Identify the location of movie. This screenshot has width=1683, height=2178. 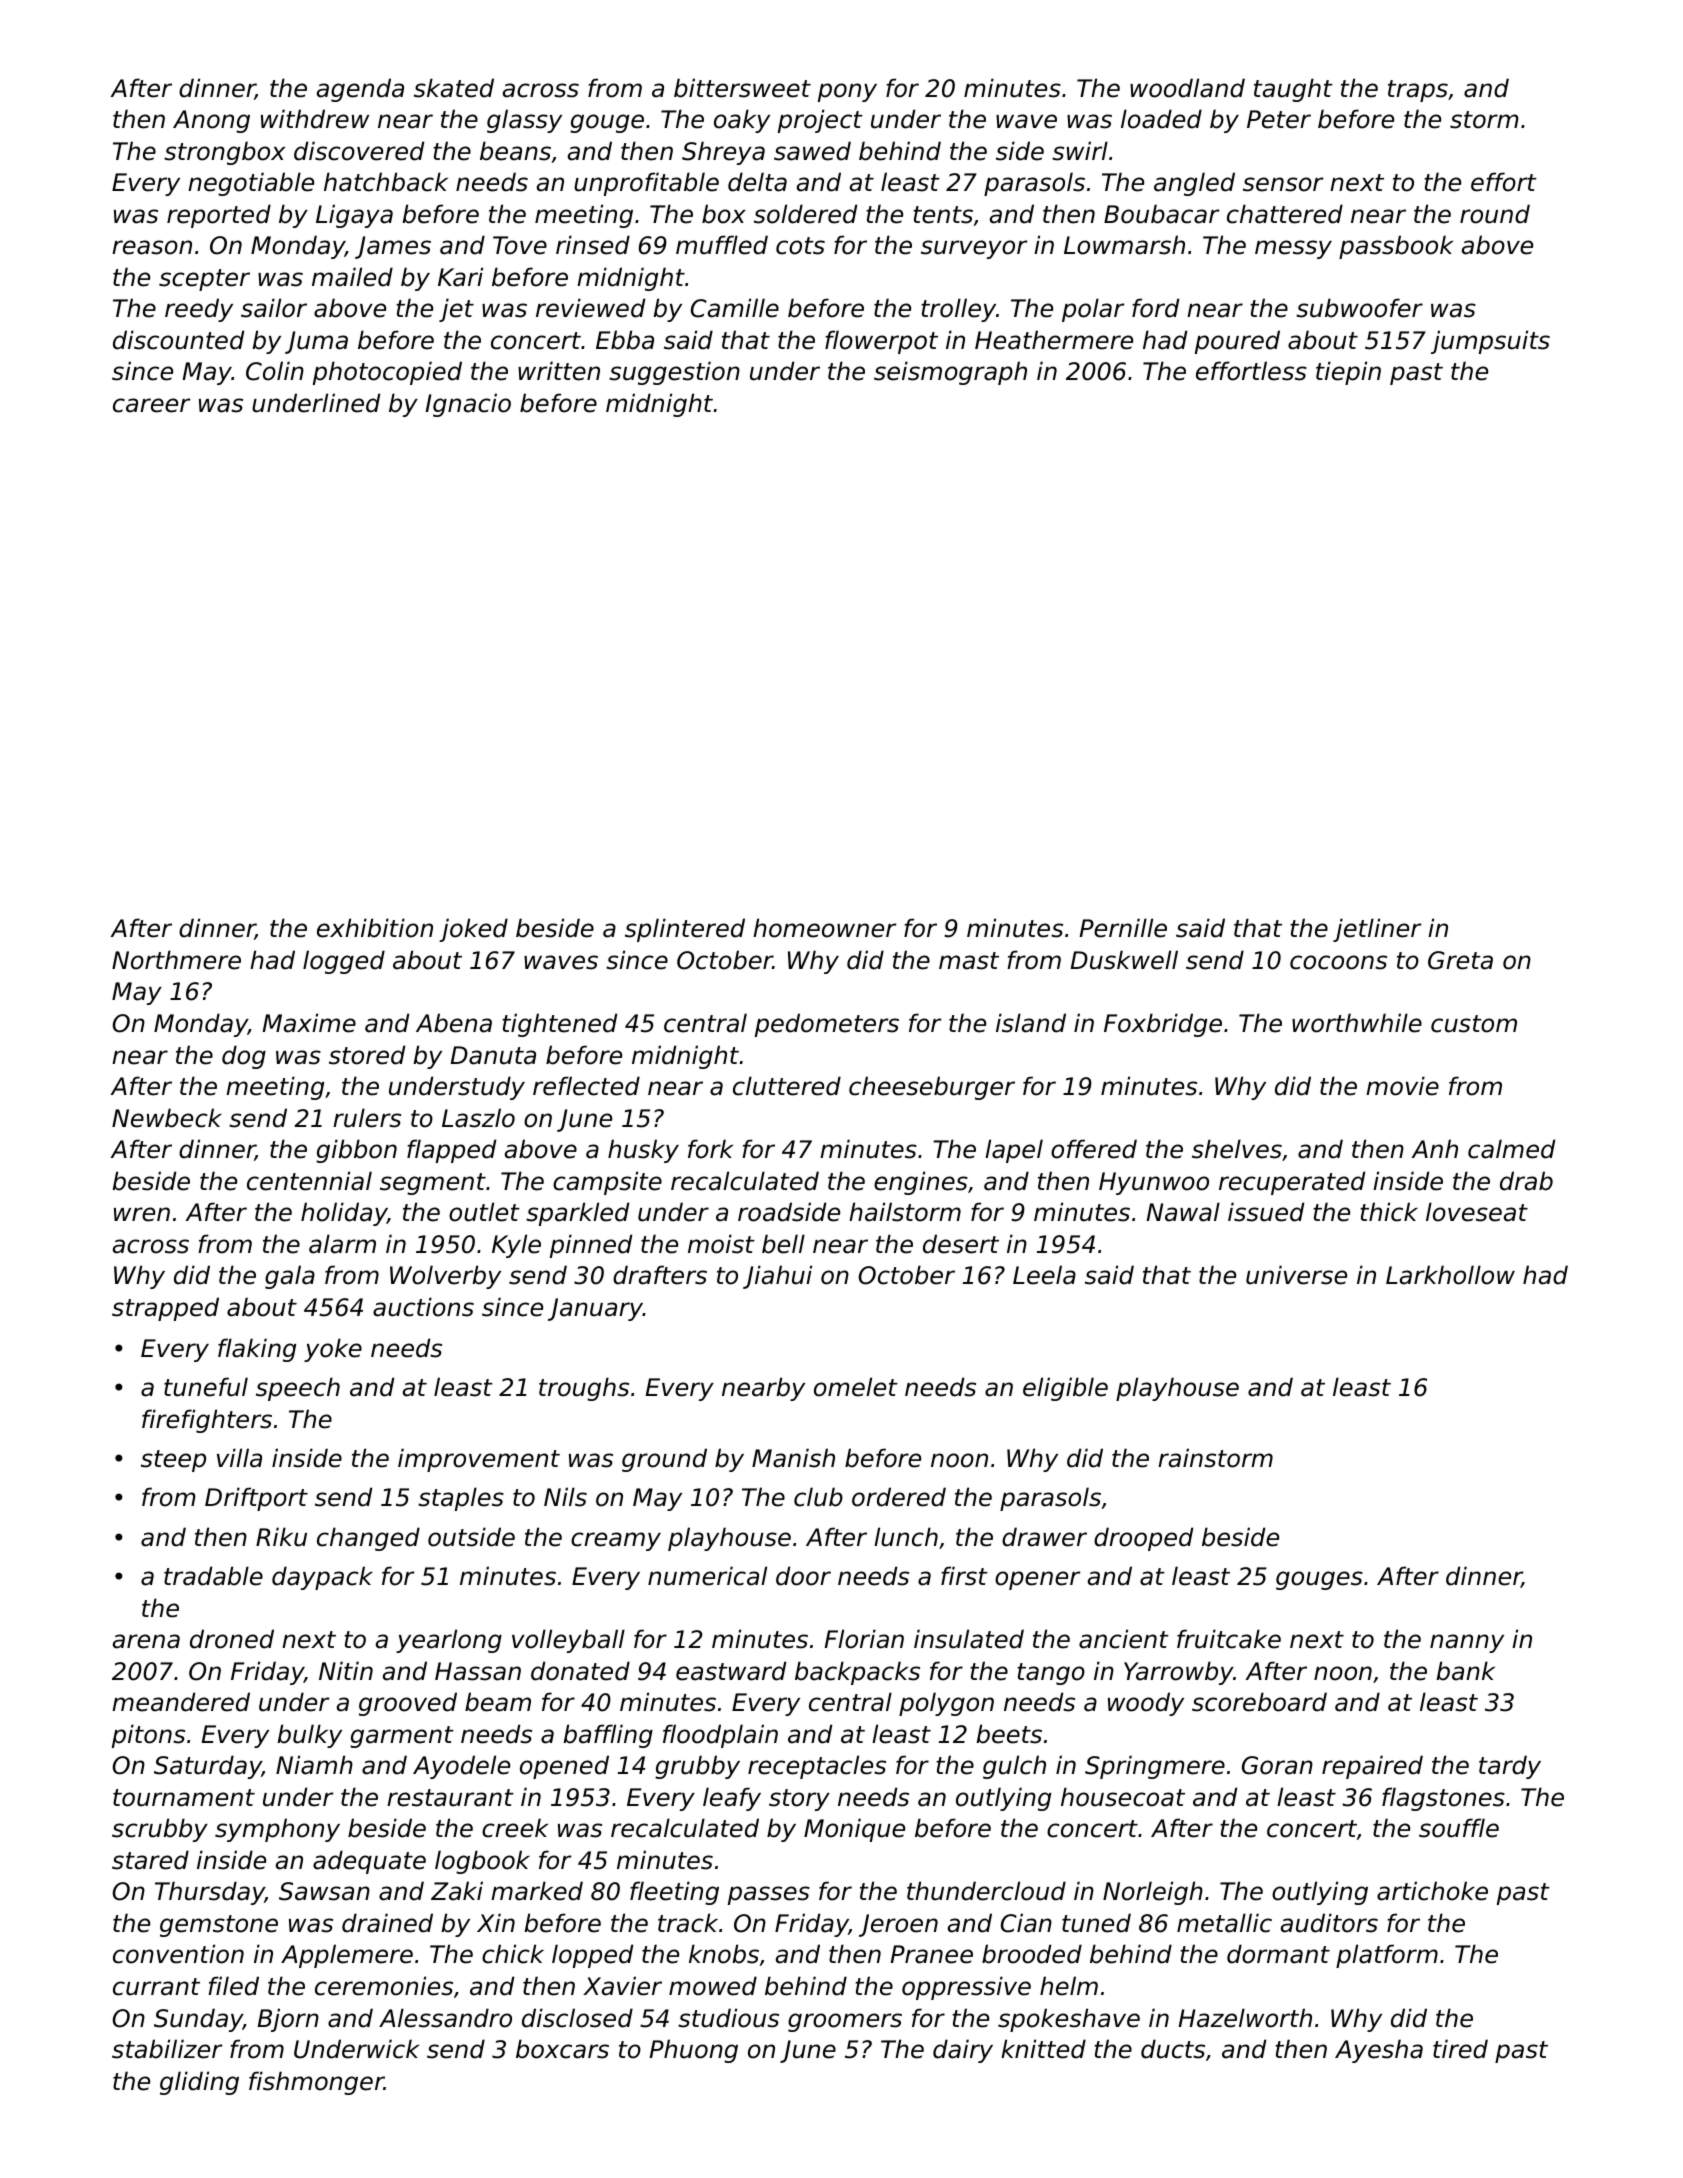
(1402, 1086).
